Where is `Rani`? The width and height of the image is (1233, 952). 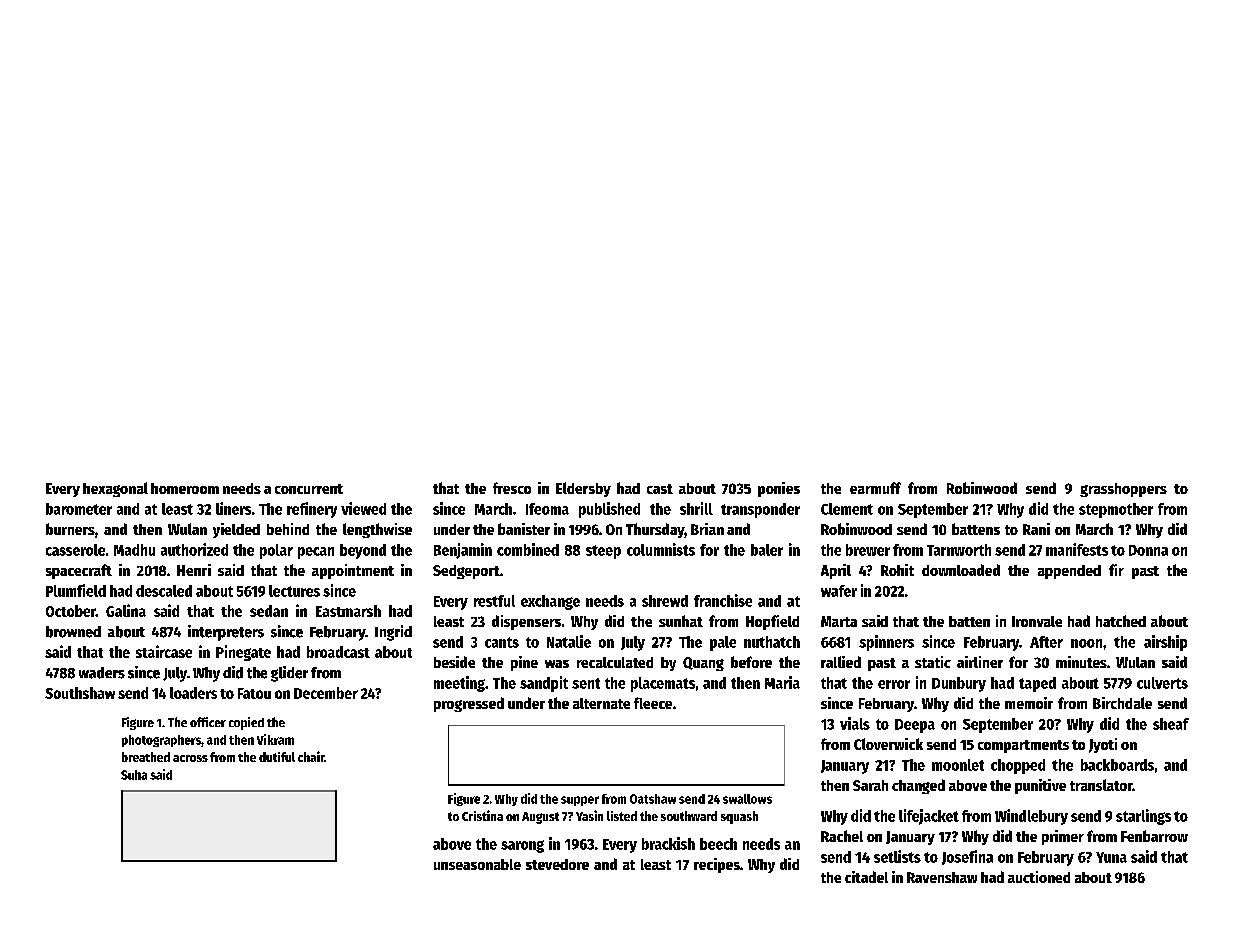 Rani is located at coordinates (1036, 529).
